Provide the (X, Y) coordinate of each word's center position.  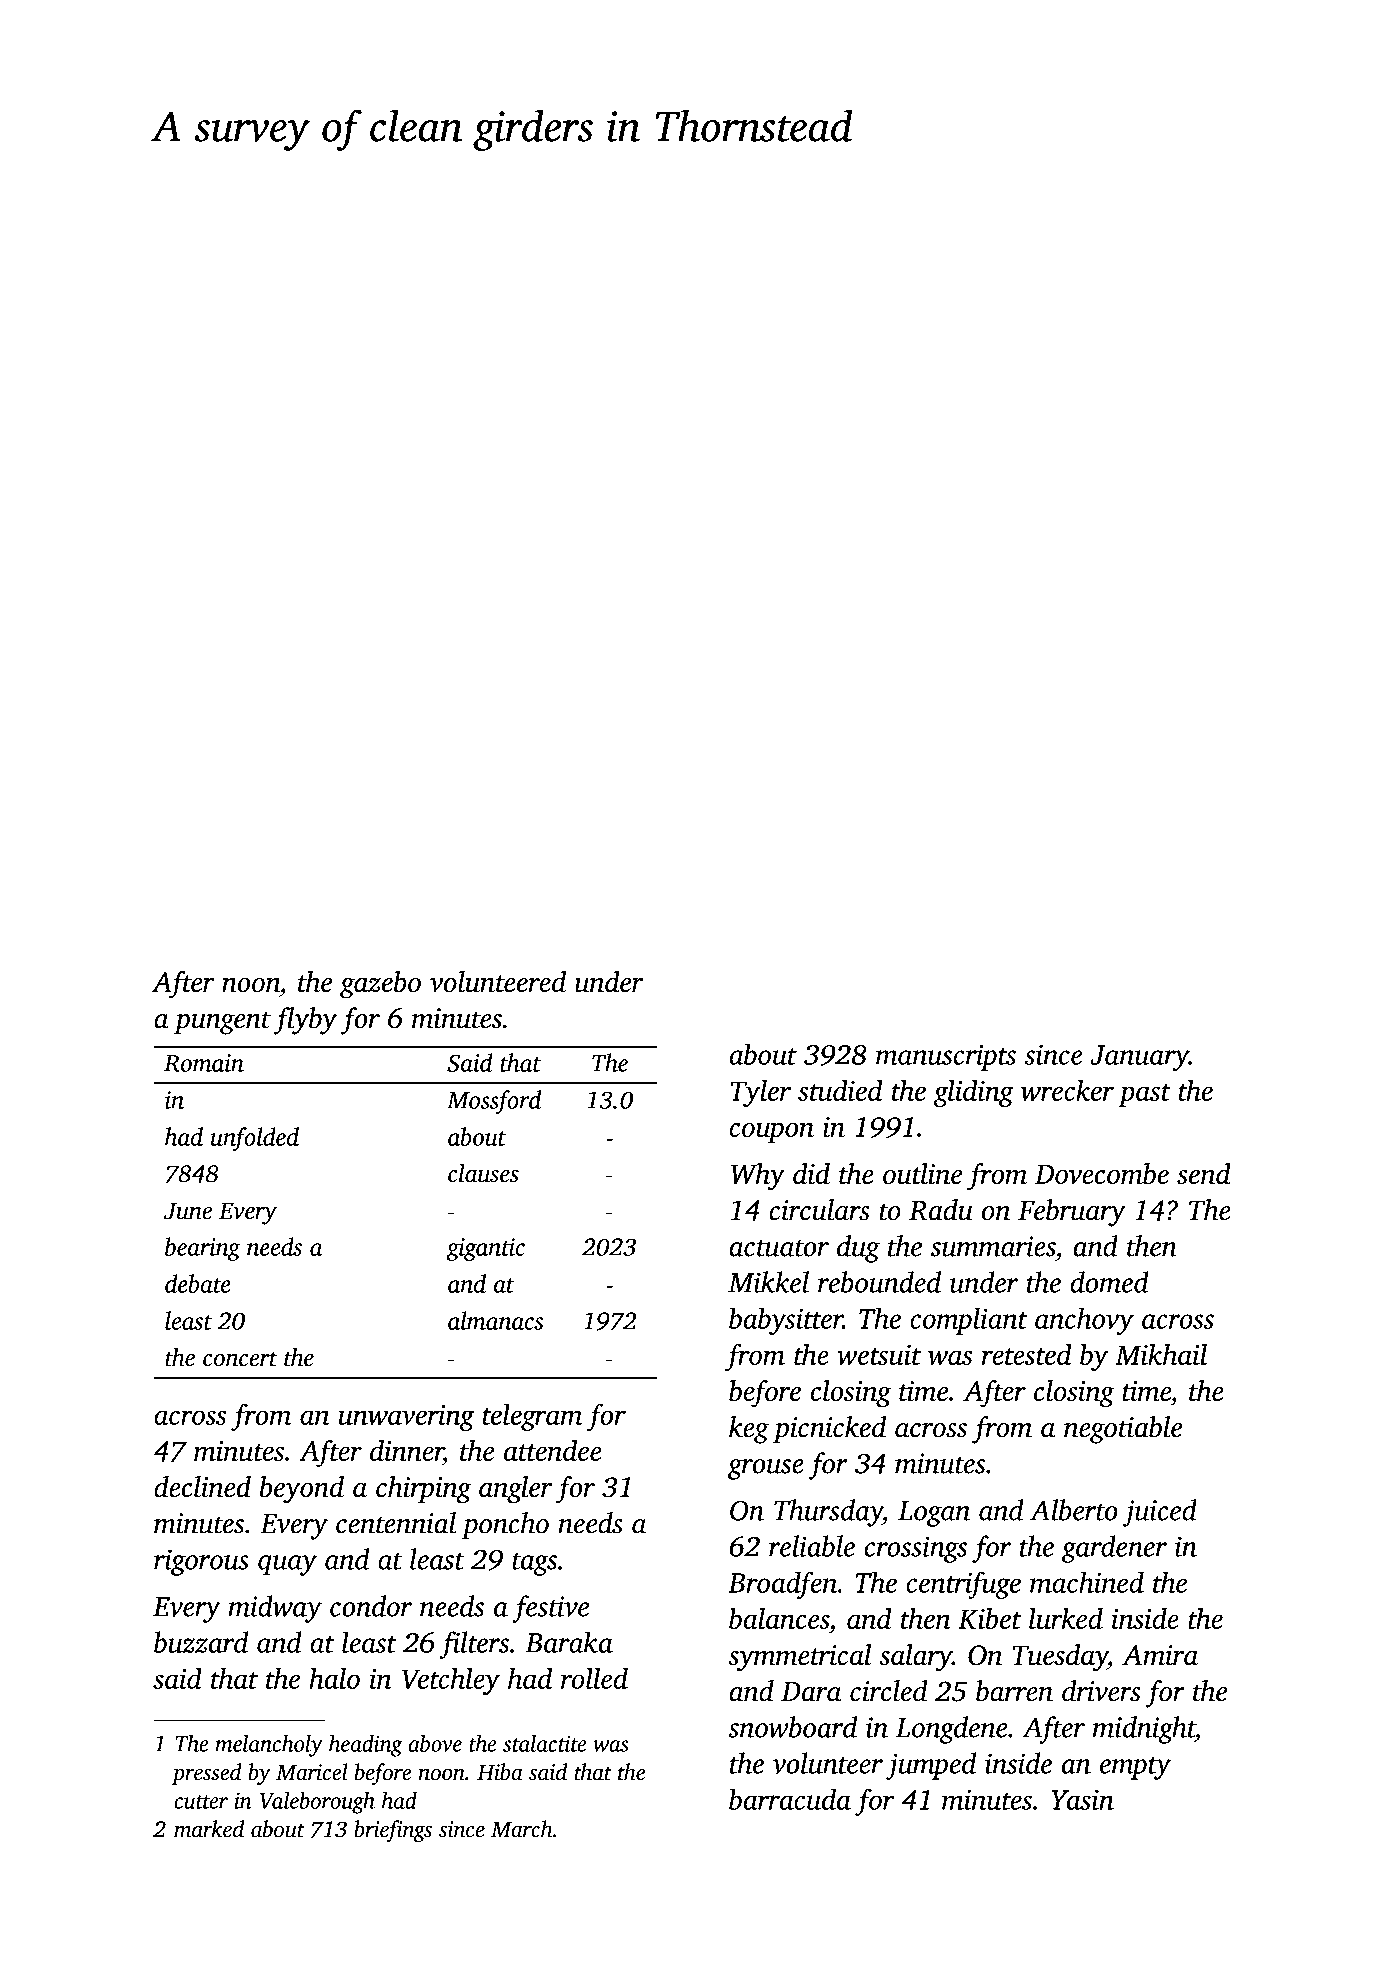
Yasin (1082, 1800)
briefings (393, 1831)
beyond (301, 1490)
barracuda (790, 1799)
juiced (1160, 1513)
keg (749, 1430)
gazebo (380, 985)
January (1139, 1058)
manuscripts (946, 1057)
